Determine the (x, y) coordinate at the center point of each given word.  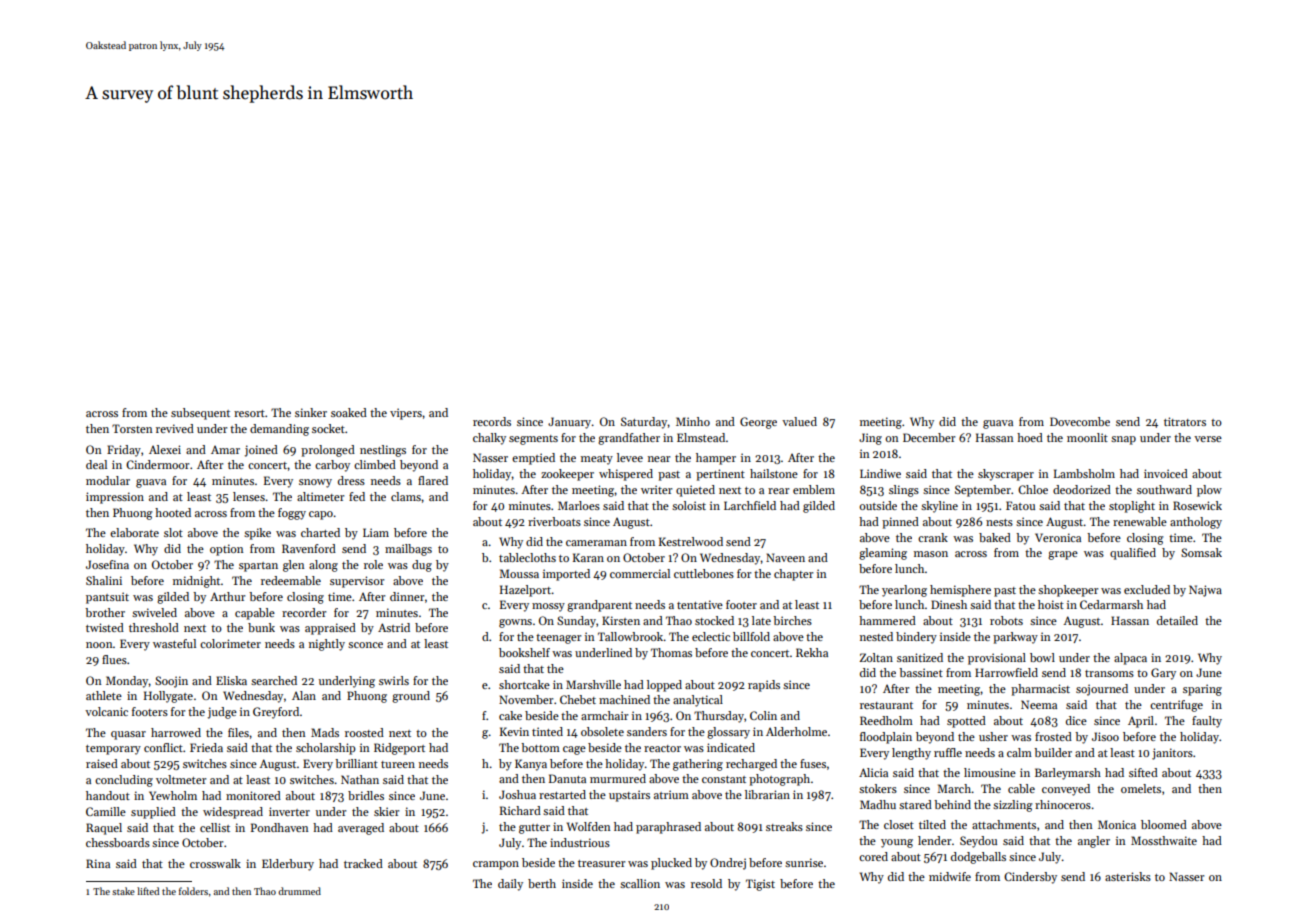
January (569, 423)
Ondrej (728, 864)
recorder (304, 612)
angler (1094, 842)
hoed (1030, 437)
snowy (315, 483)
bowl (1042, 657)
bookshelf (524, 652)
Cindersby (1030, 878)
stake (123, 891)
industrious (580, 842)
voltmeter (181, 779)
